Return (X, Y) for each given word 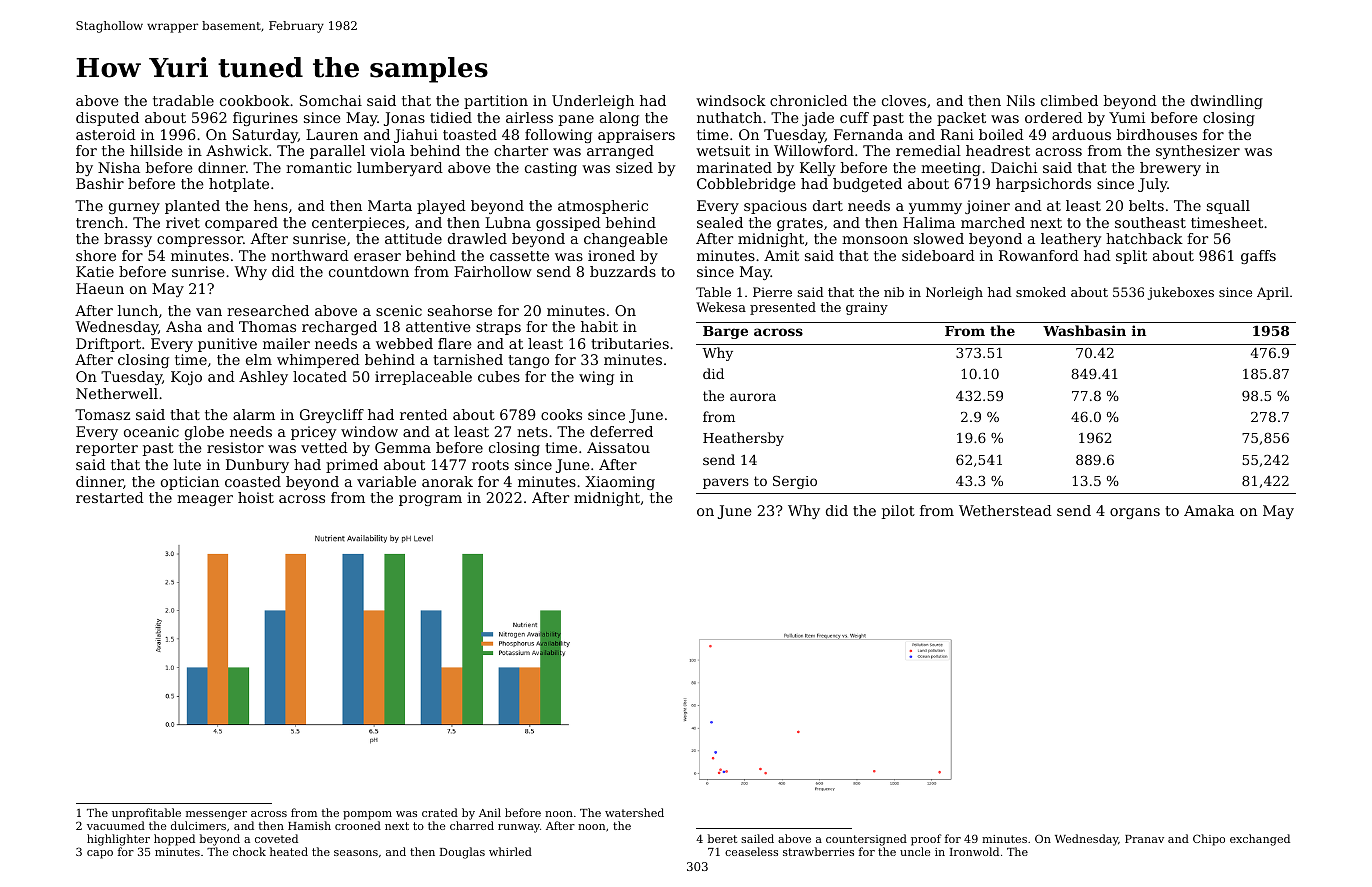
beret (722, 838)
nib (894, 292)
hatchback (1144, 238)
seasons (356, 853)
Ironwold (974, 851)
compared (241, 224)
